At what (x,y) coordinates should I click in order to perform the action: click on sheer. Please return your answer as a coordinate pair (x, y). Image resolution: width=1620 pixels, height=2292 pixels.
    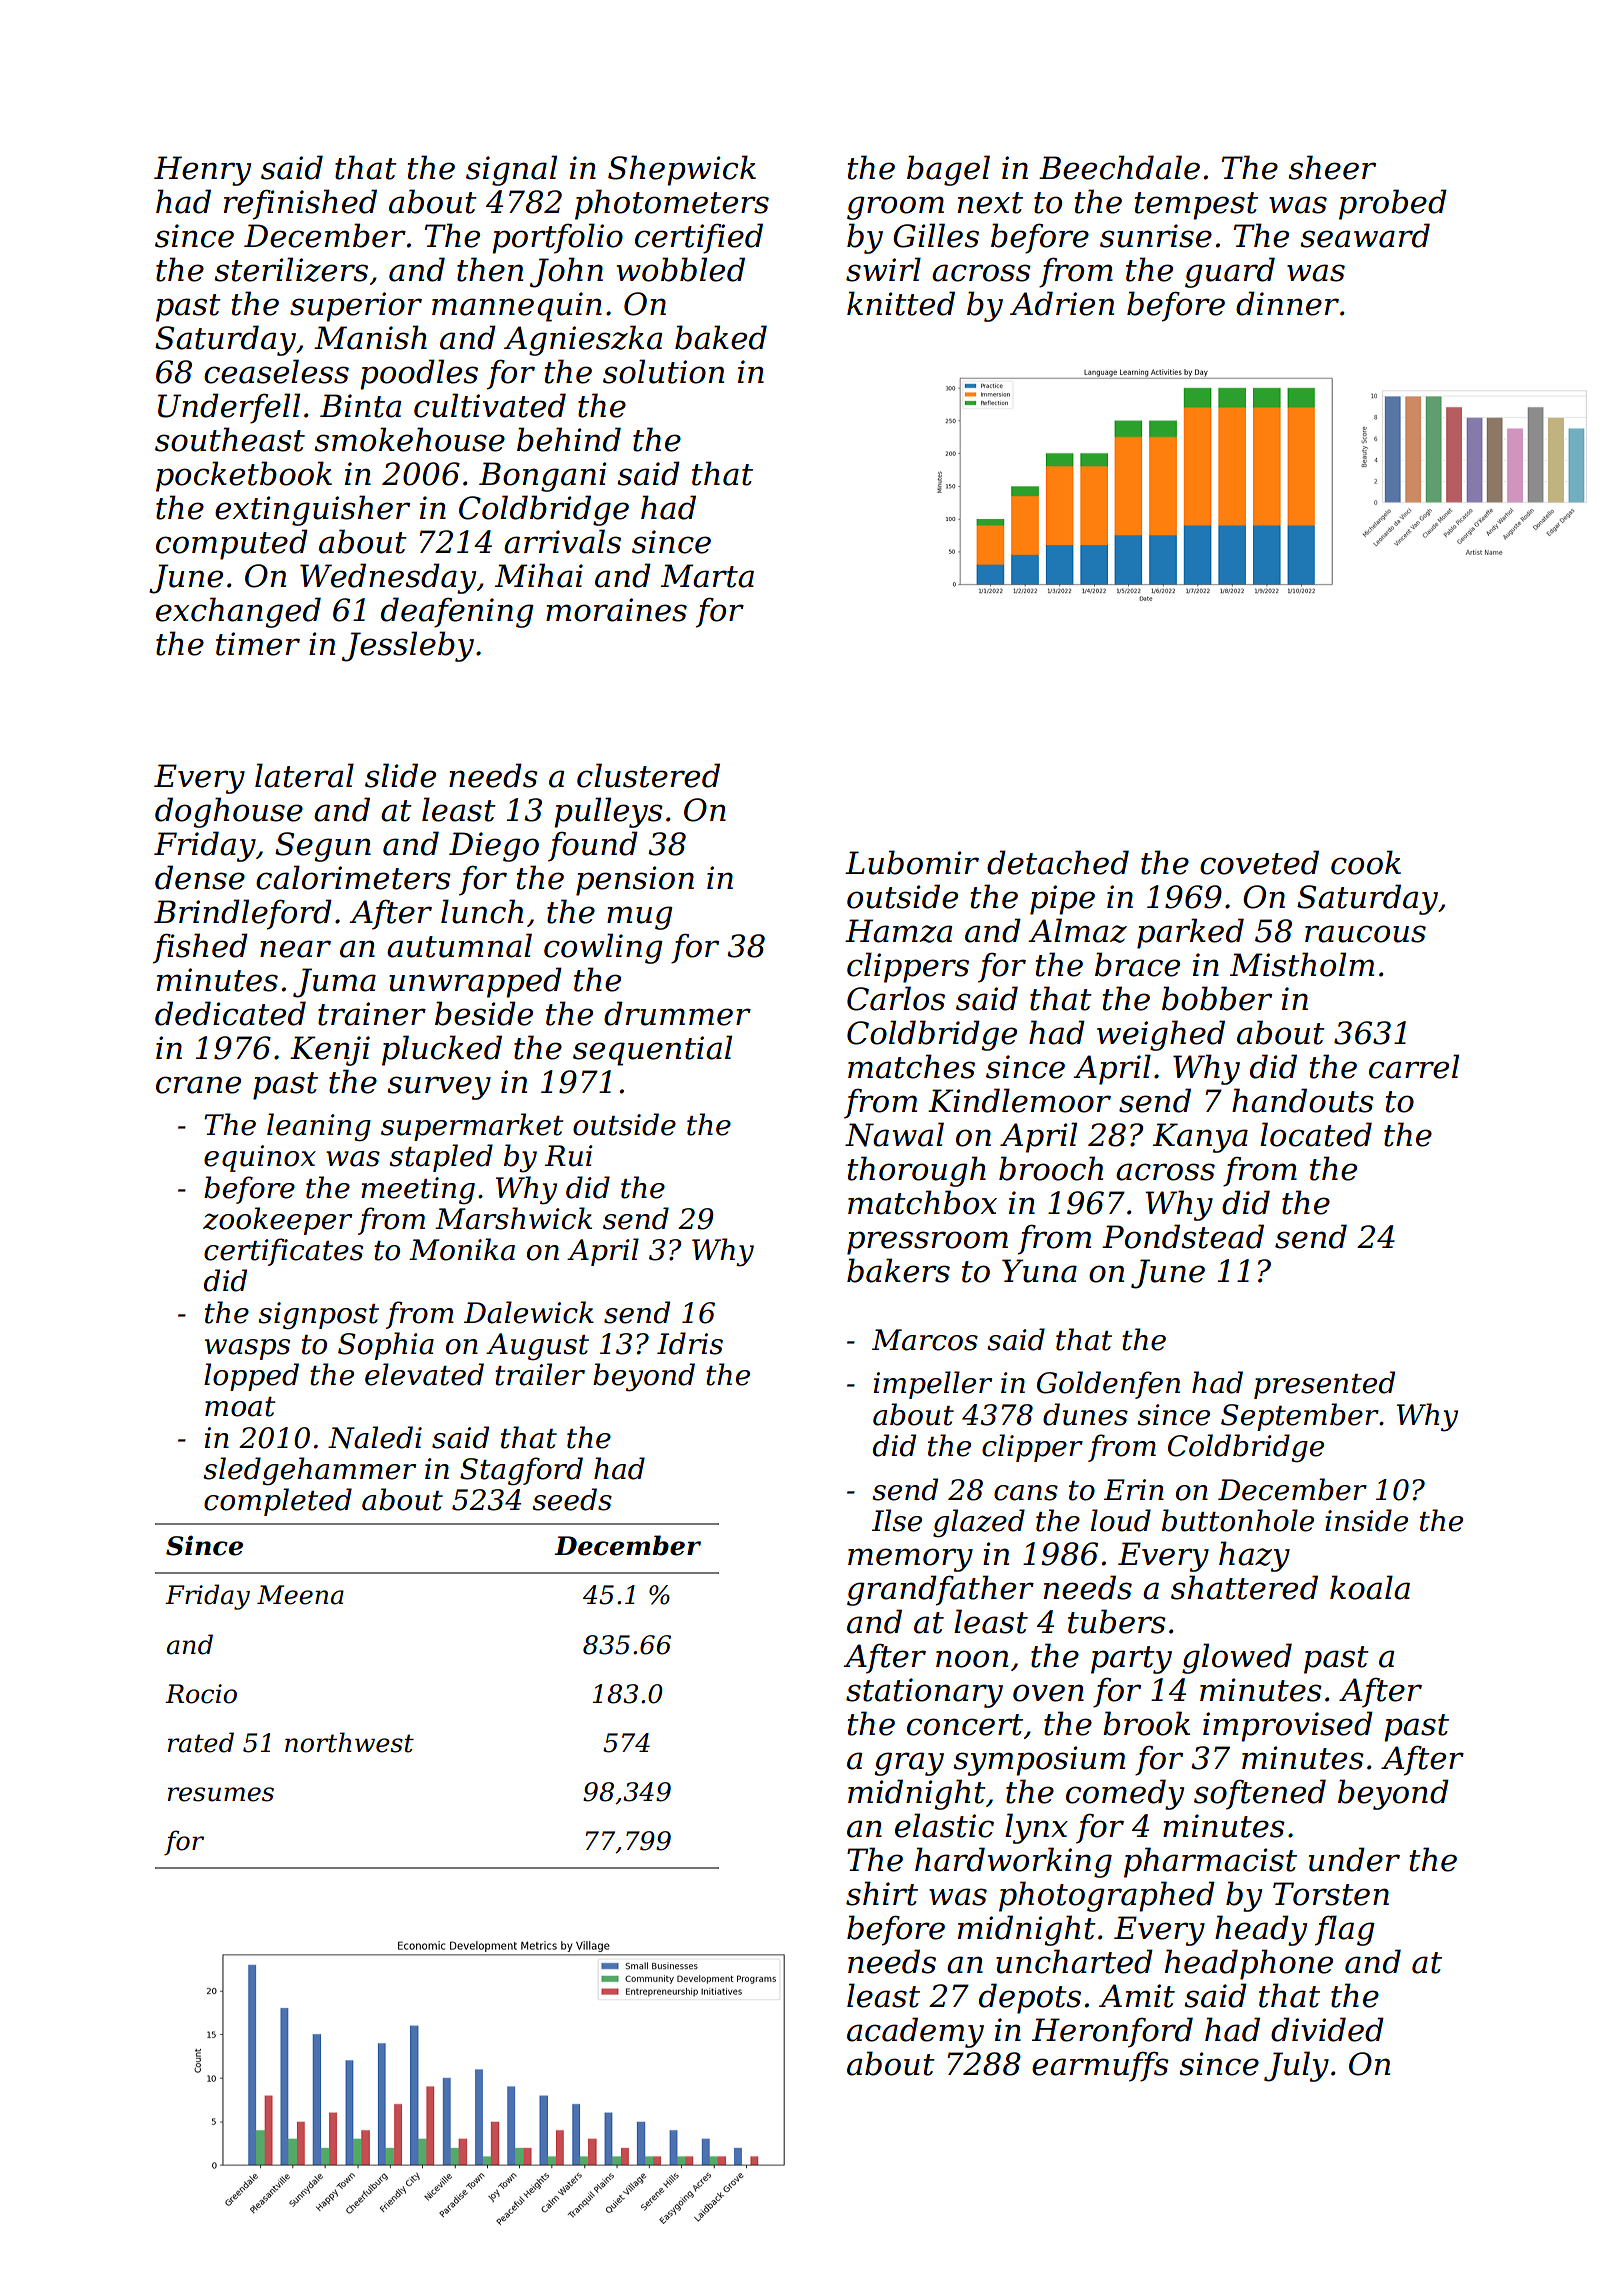
    Looking at the image, I should click on (1332, 167).
